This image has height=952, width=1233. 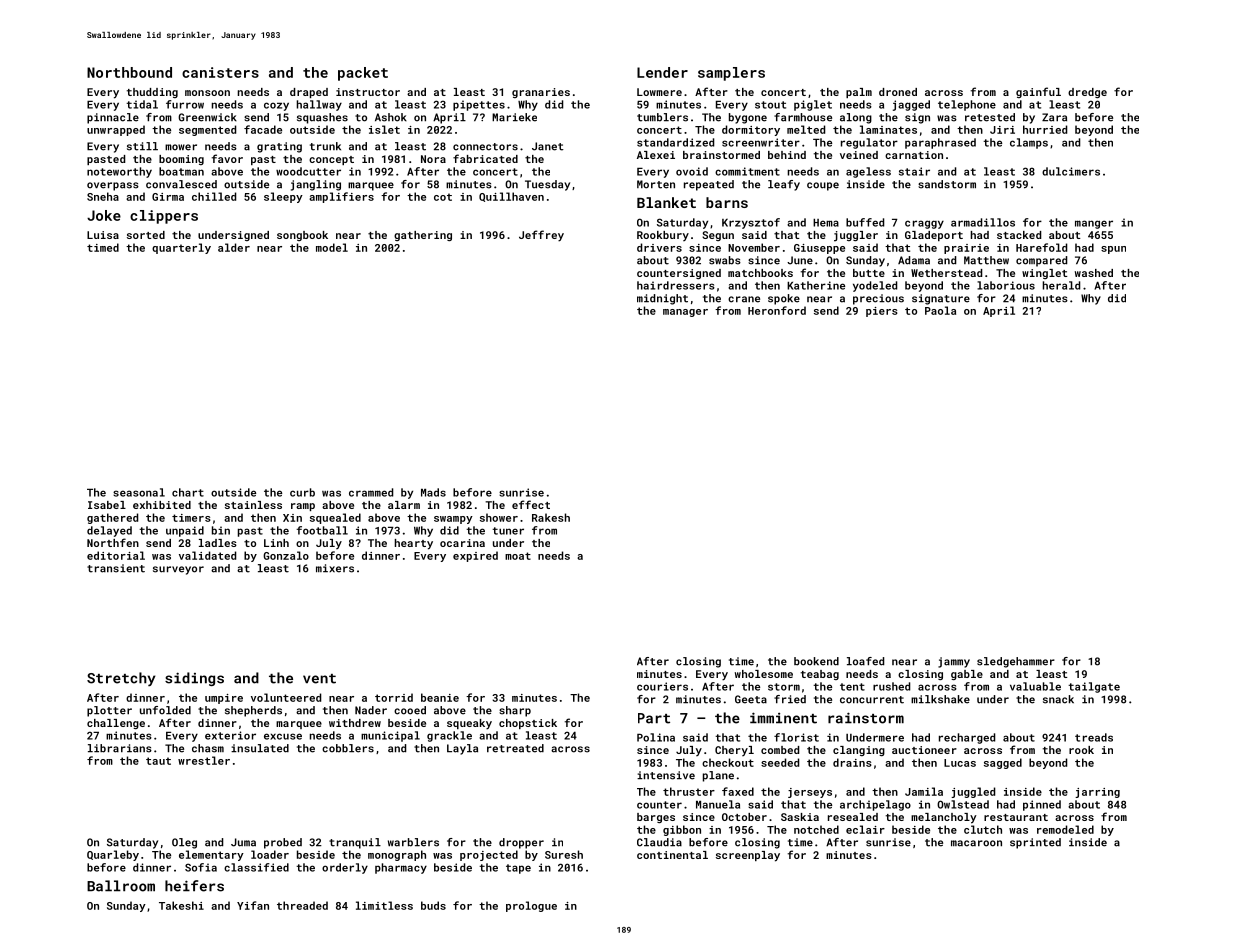 I want to click on canisters, so click(x=220, y=72).
